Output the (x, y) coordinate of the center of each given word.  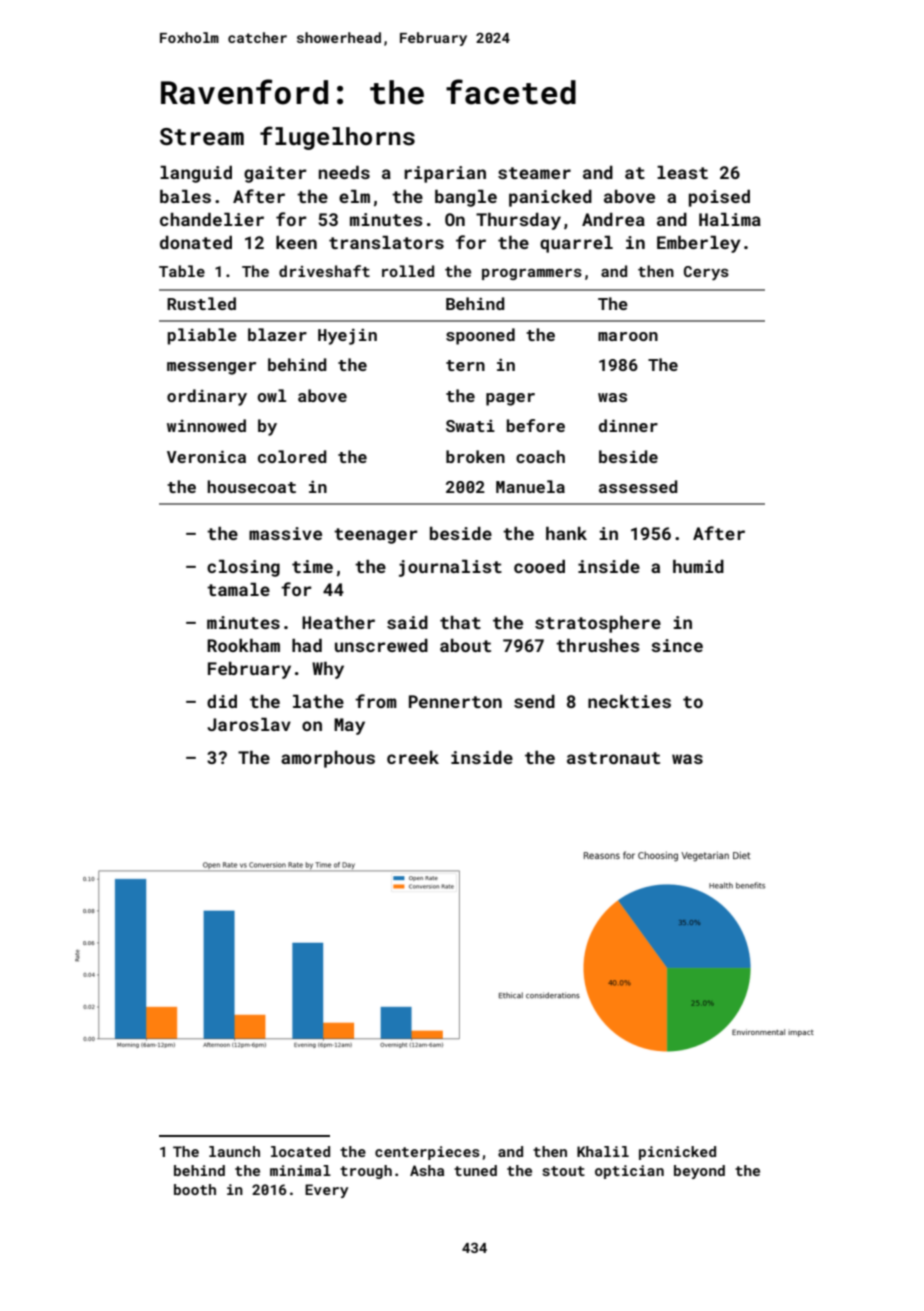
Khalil (603, 1151)
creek (413, 757)
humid (698, 566)
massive (285, 533)
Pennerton (455, 701)
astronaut (613, 758)
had (307, 645)
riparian (445, 174)
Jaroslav (249, 724)
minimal (300, 1170)
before (536, 425)
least (682, 172)
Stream (202, 137)
